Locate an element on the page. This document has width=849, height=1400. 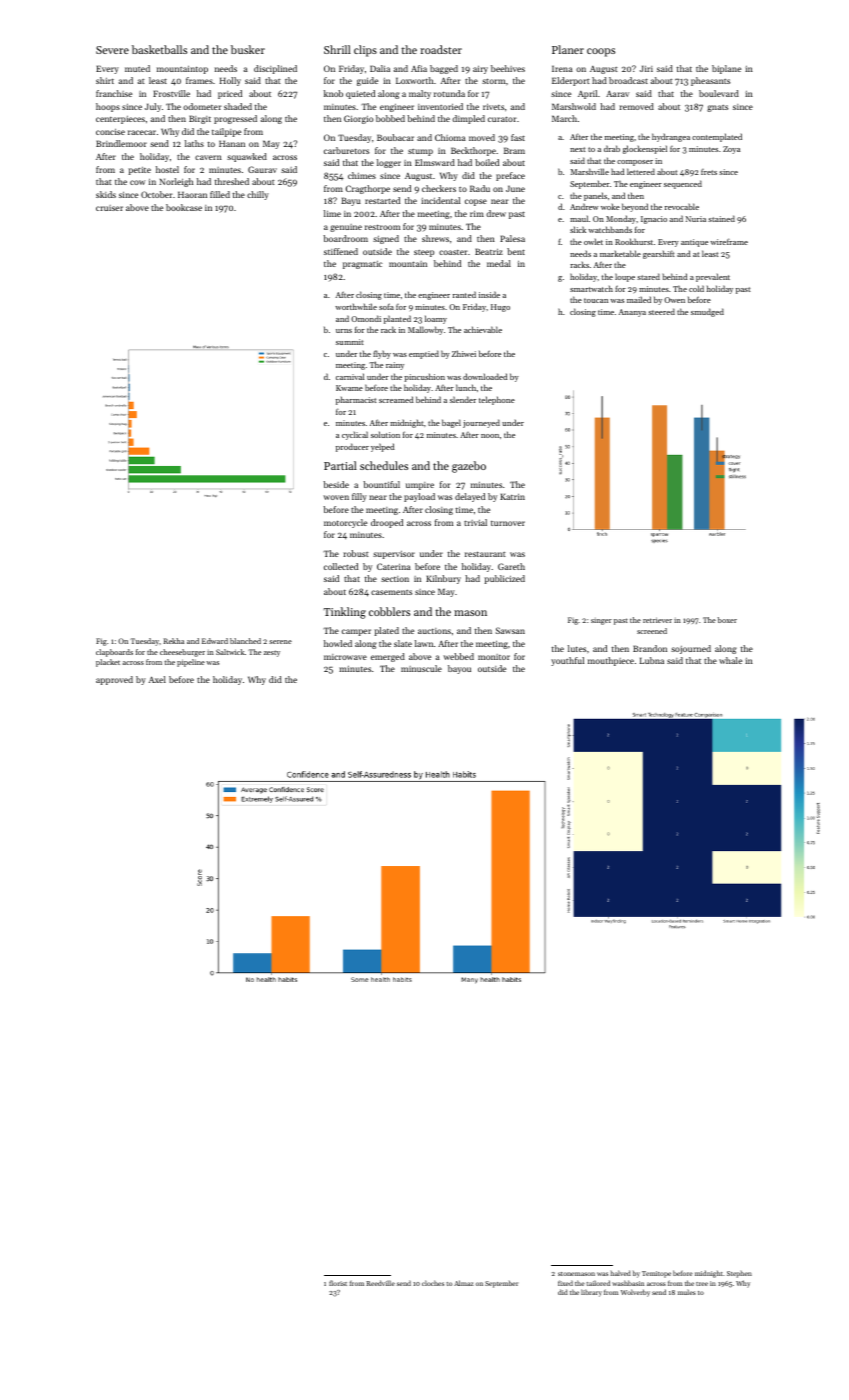
boxer is located at coordinates (727, 620).
